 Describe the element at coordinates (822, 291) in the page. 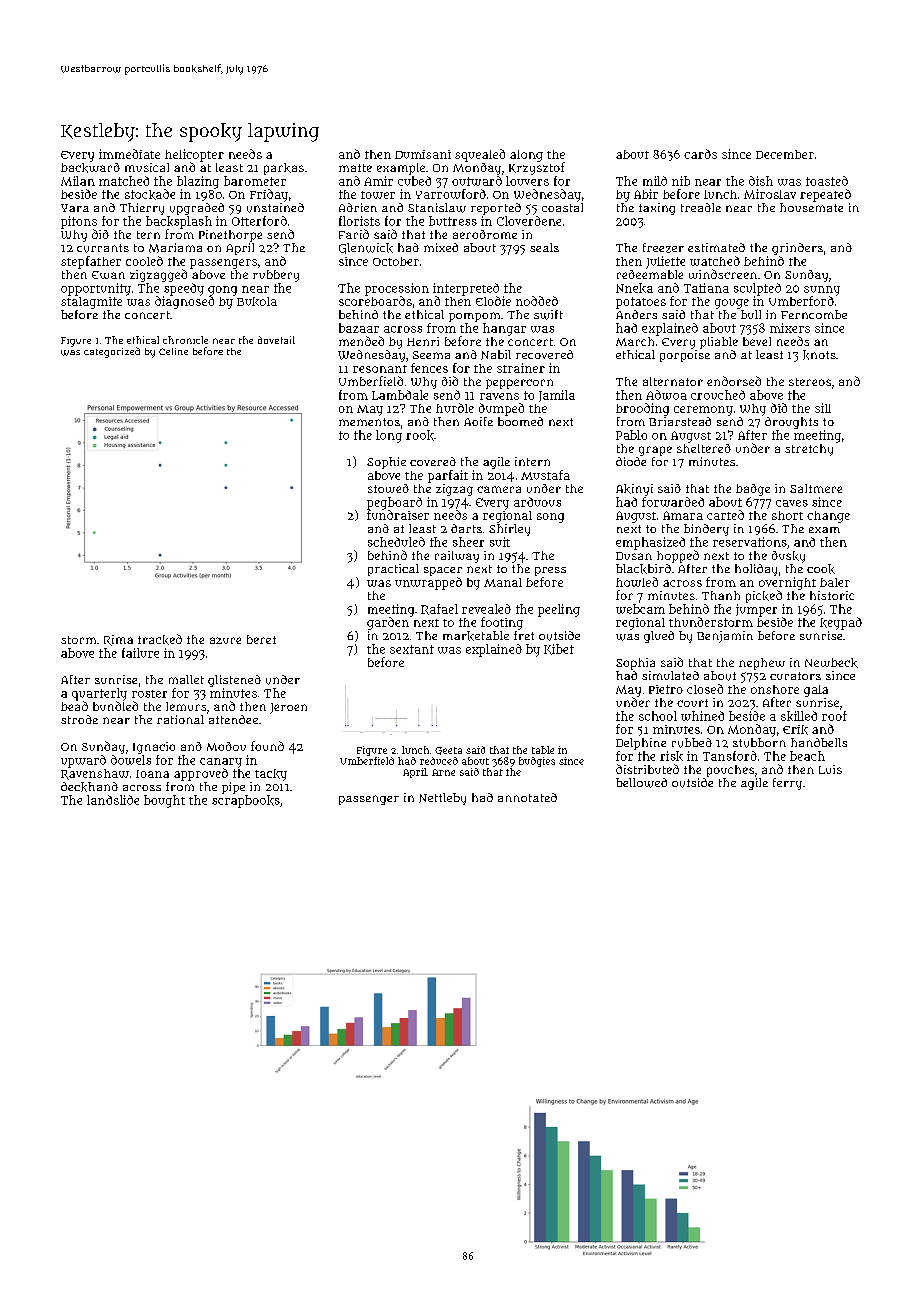

I see `sunny` at that location.
